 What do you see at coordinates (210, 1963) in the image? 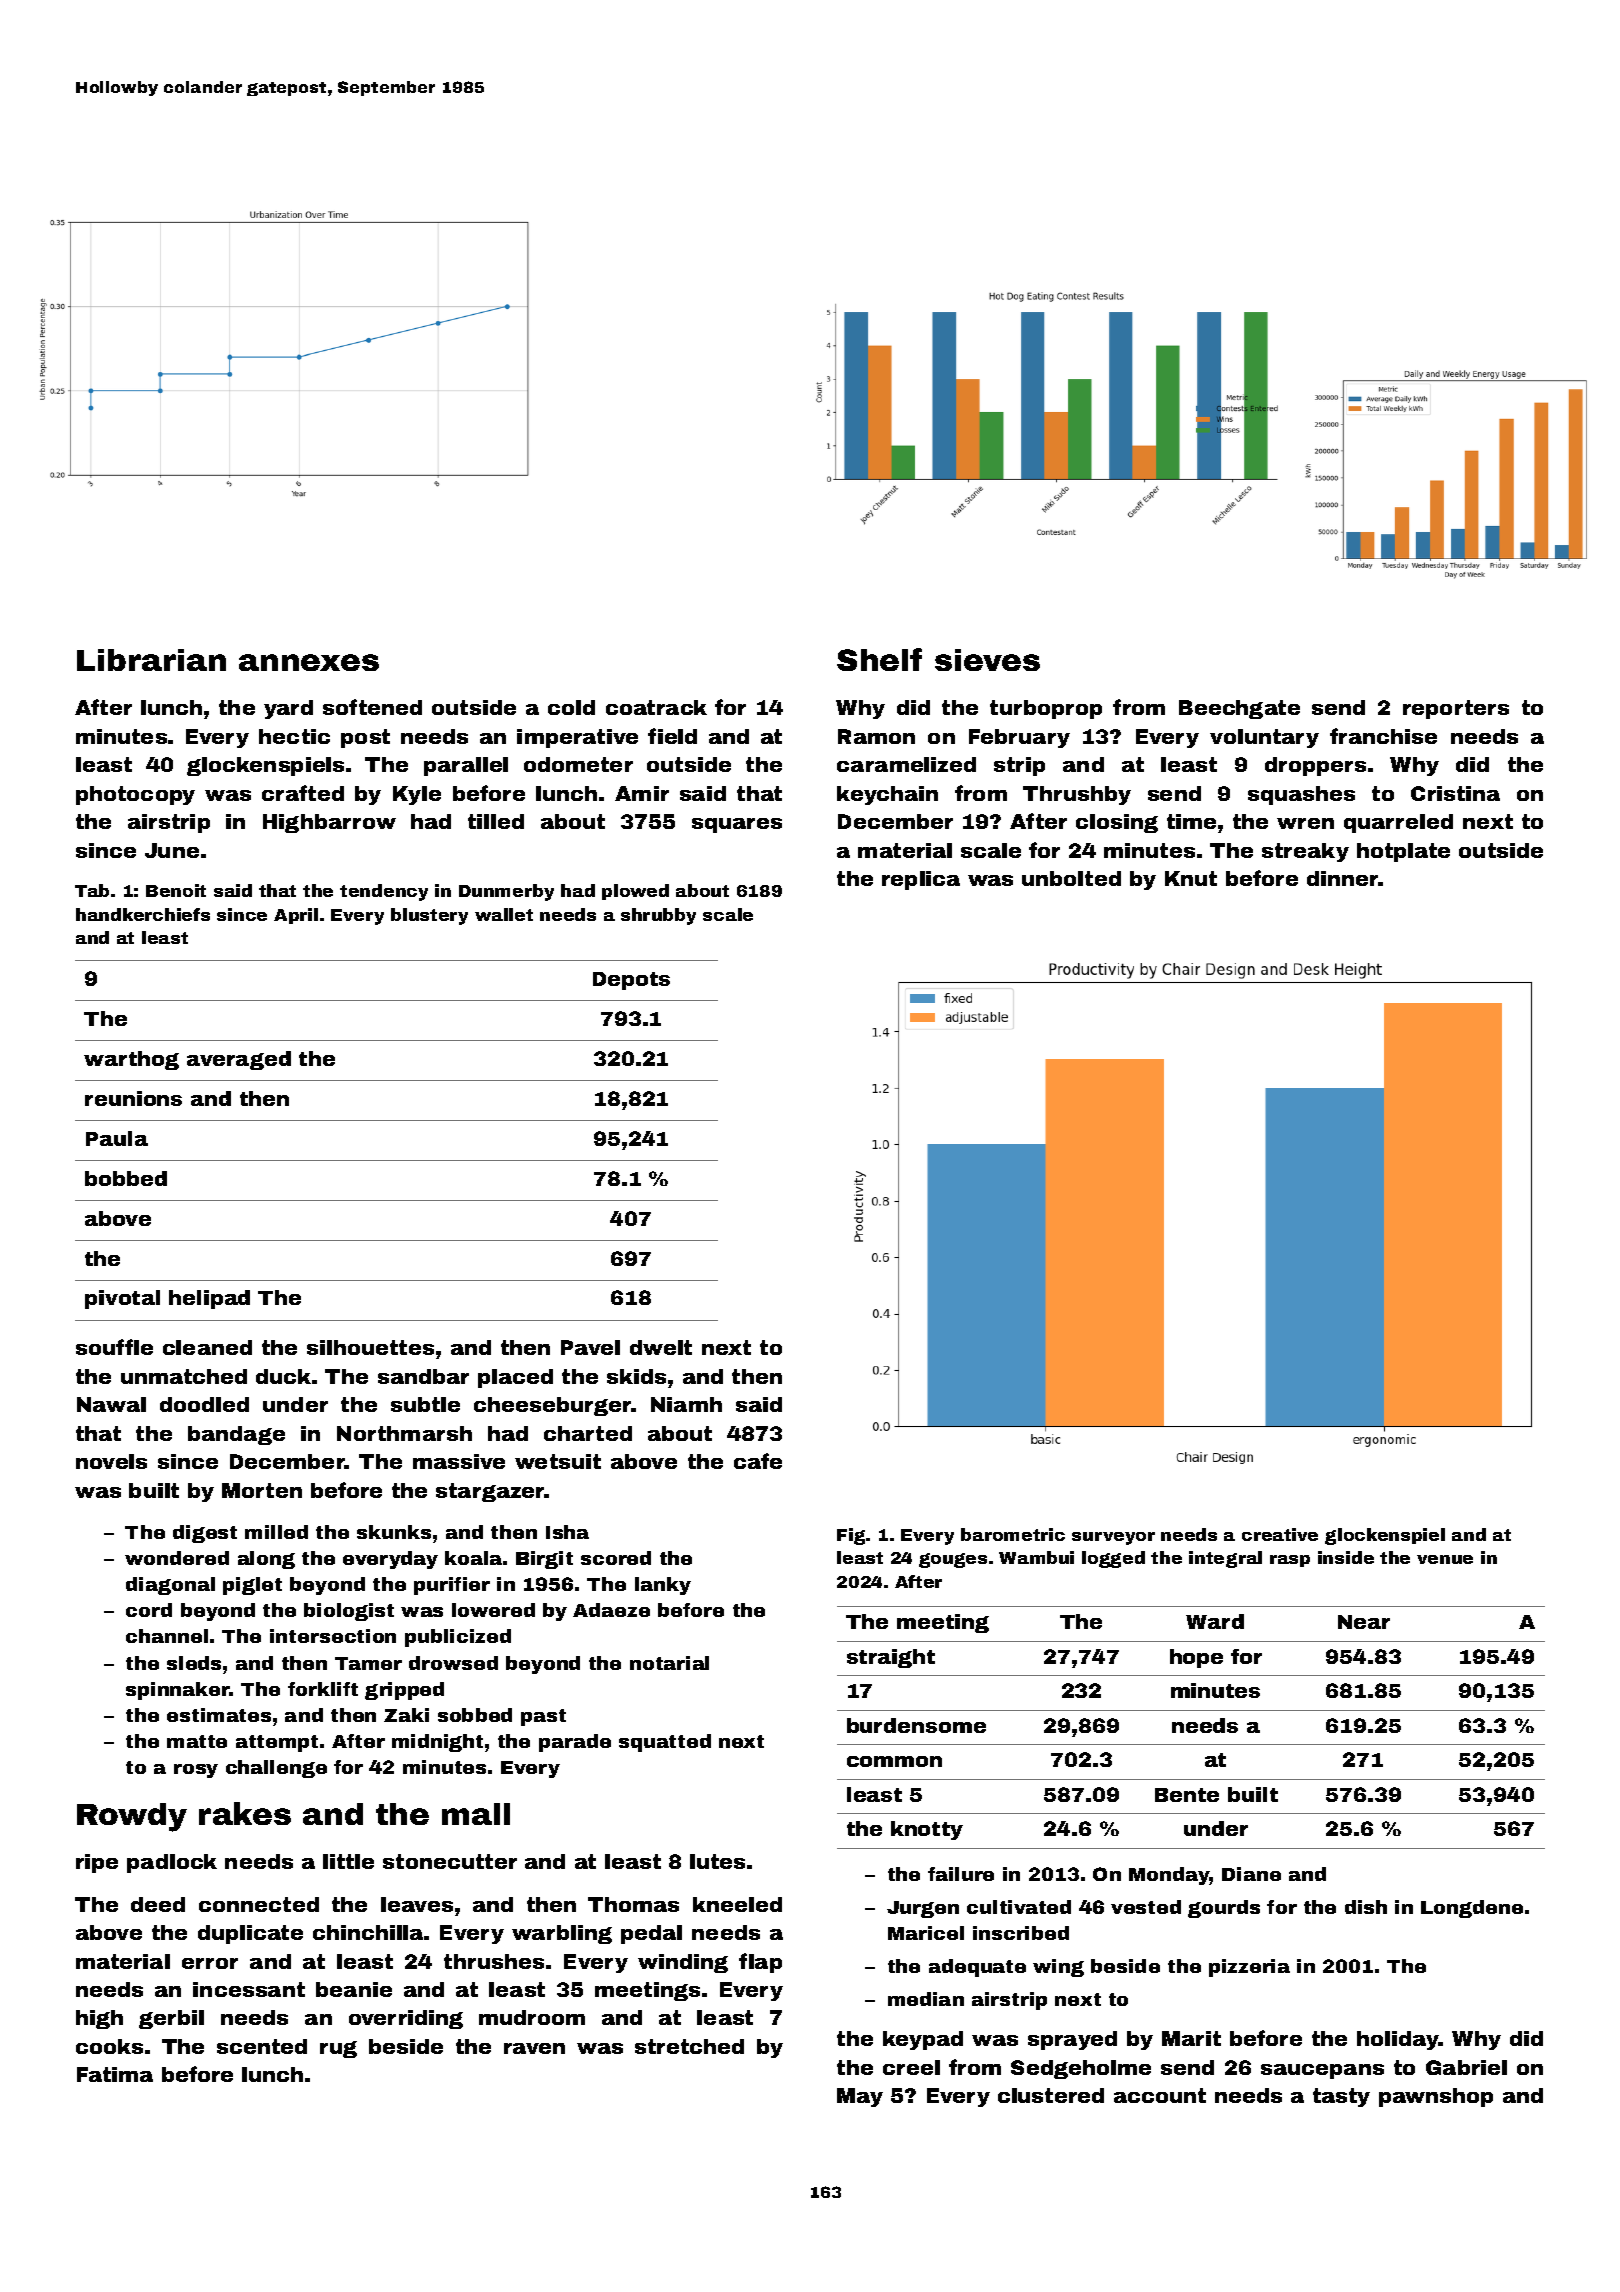
I see `error` at bounding box center [210, 1963].
